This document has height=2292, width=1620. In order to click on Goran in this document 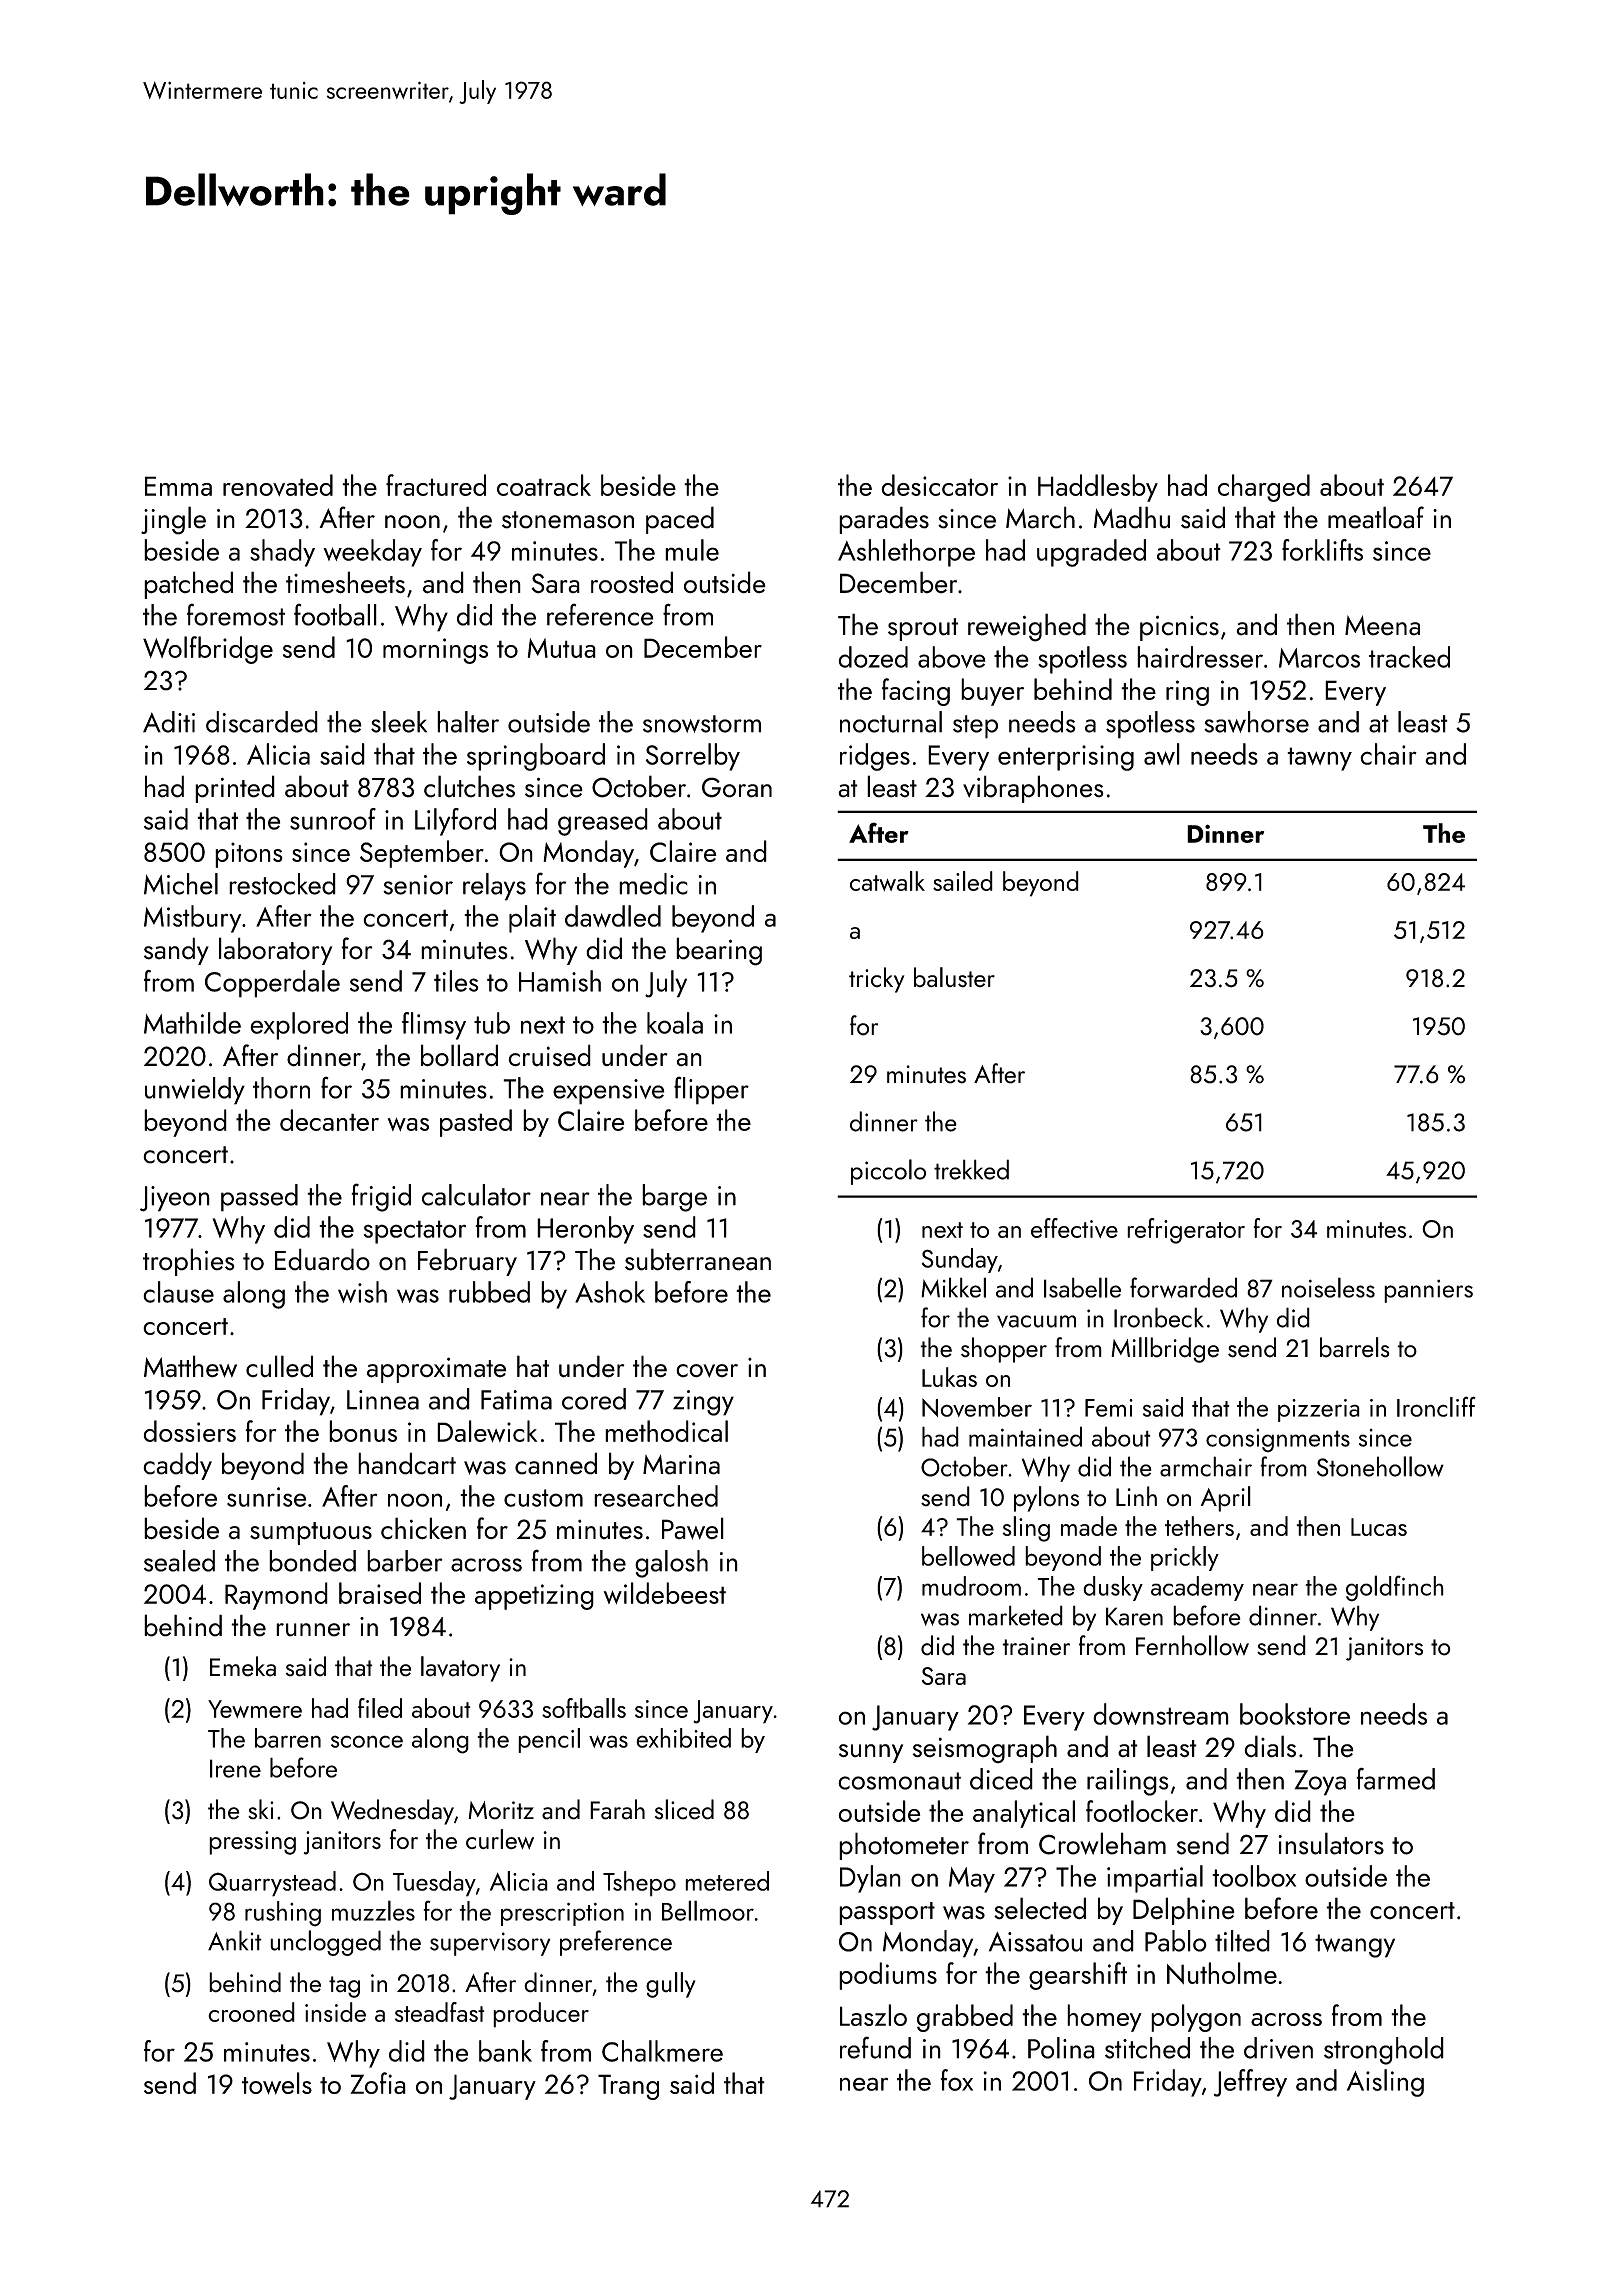, I will do `click(737, 787)`.
